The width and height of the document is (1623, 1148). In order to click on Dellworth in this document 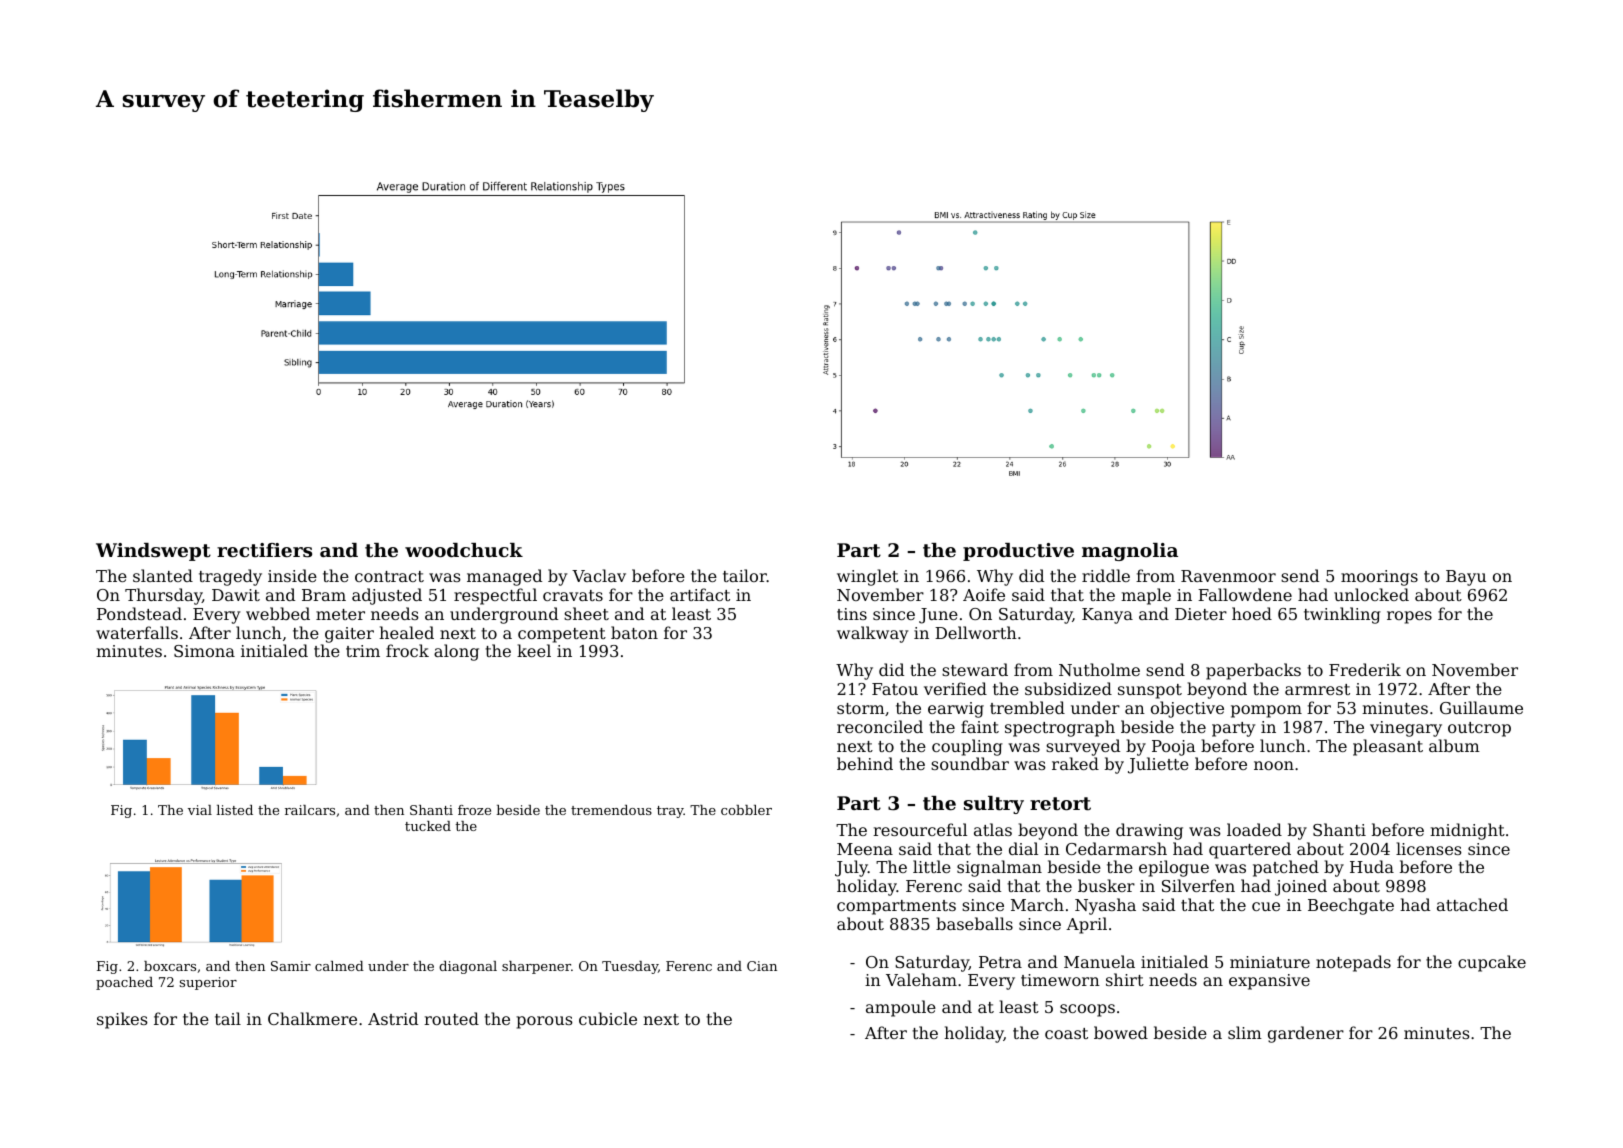, I will do `click(976, 632)`.
